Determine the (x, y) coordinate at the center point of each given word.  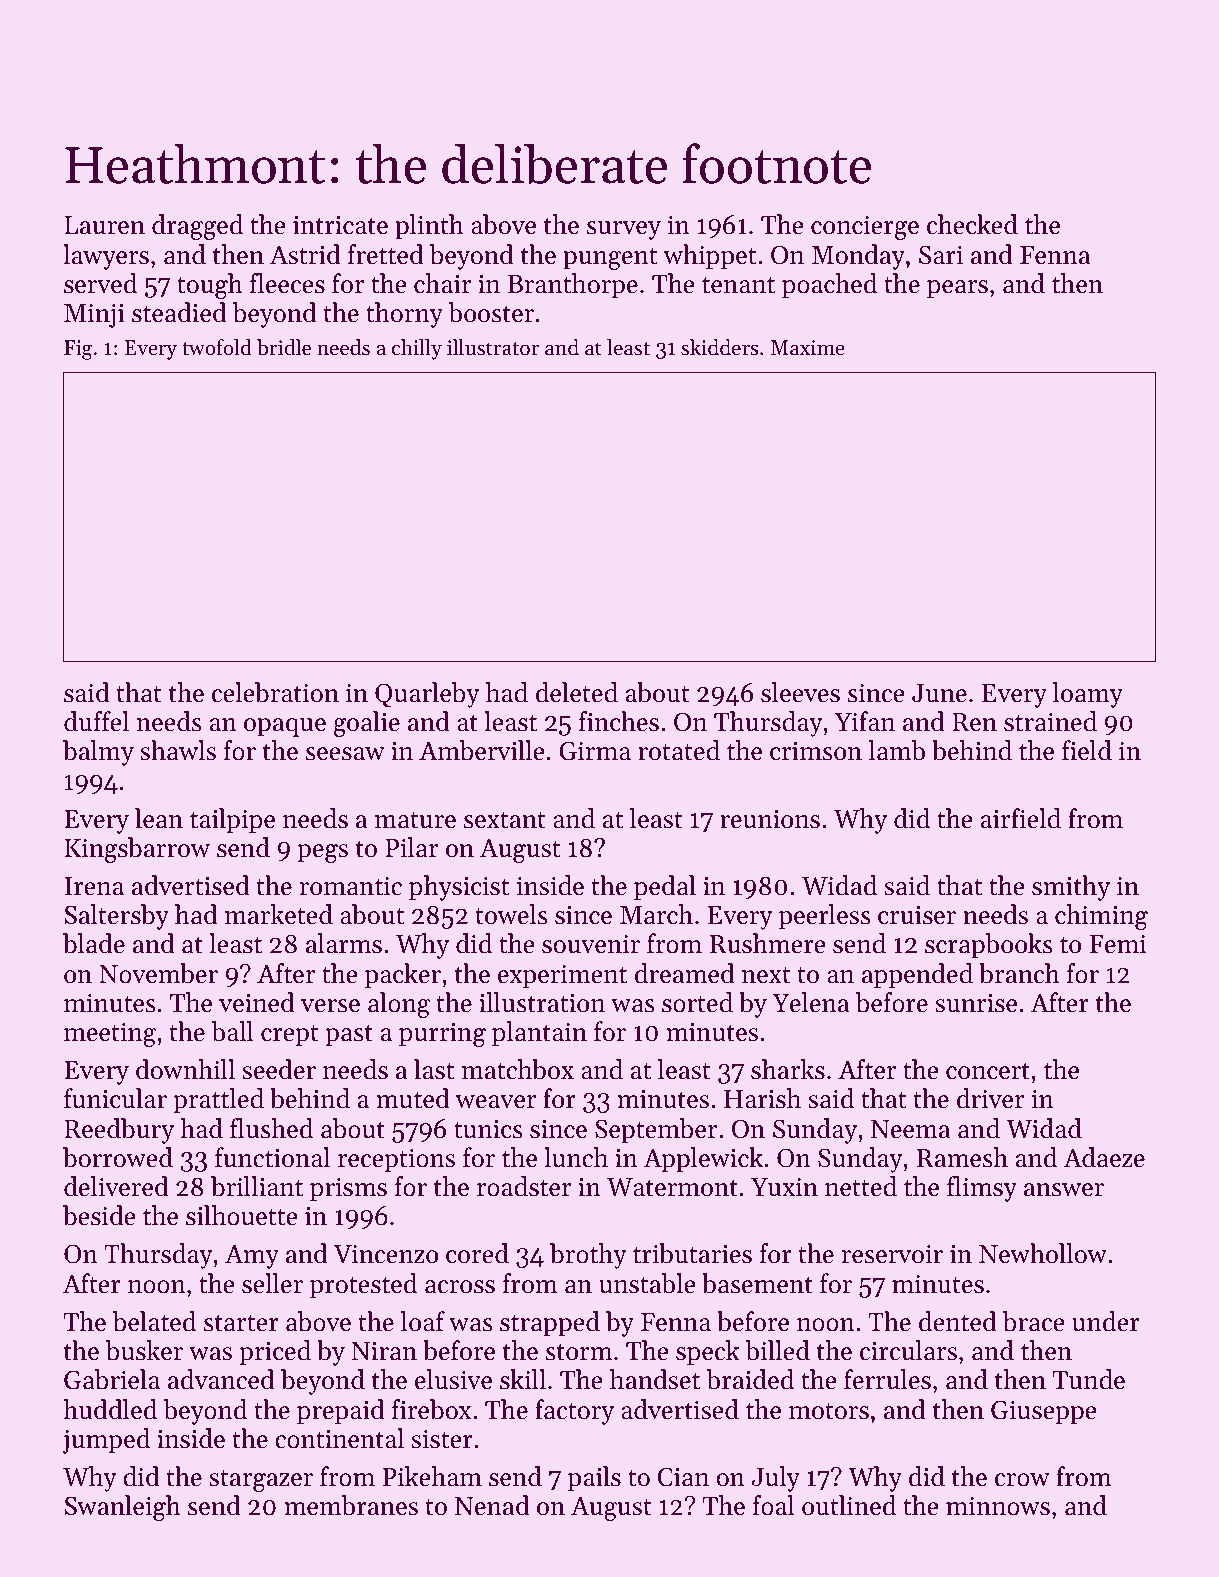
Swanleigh (122, 1508)
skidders (720, 347)
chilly (417, 349)
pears (957, 289)
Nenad (492, 1505)
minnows (998, 1506)
